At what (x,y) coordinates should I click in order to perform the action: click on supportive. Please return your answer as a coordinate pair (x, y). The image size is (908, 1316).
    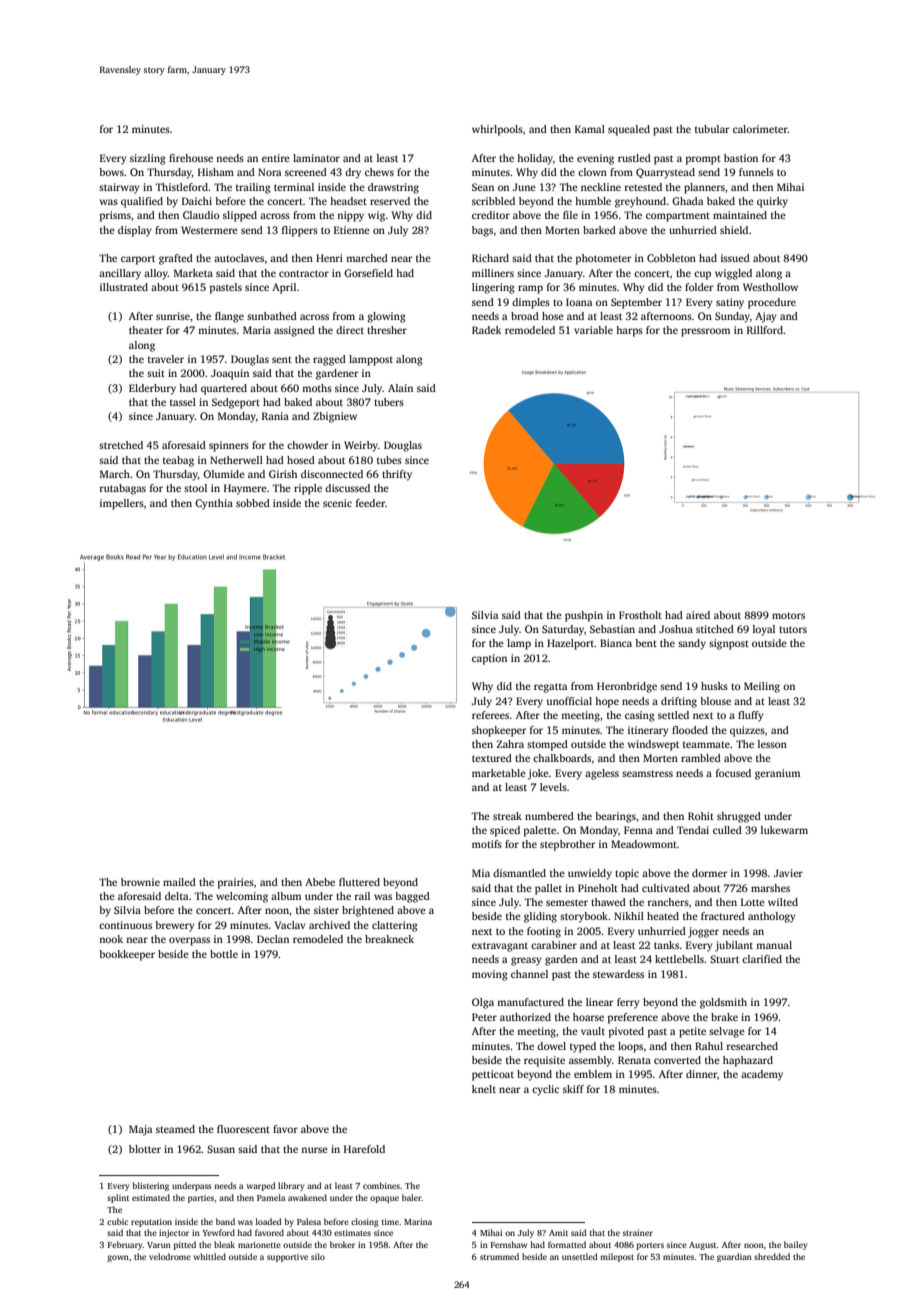
    Looking at the image, I should click on (287, 1258).
